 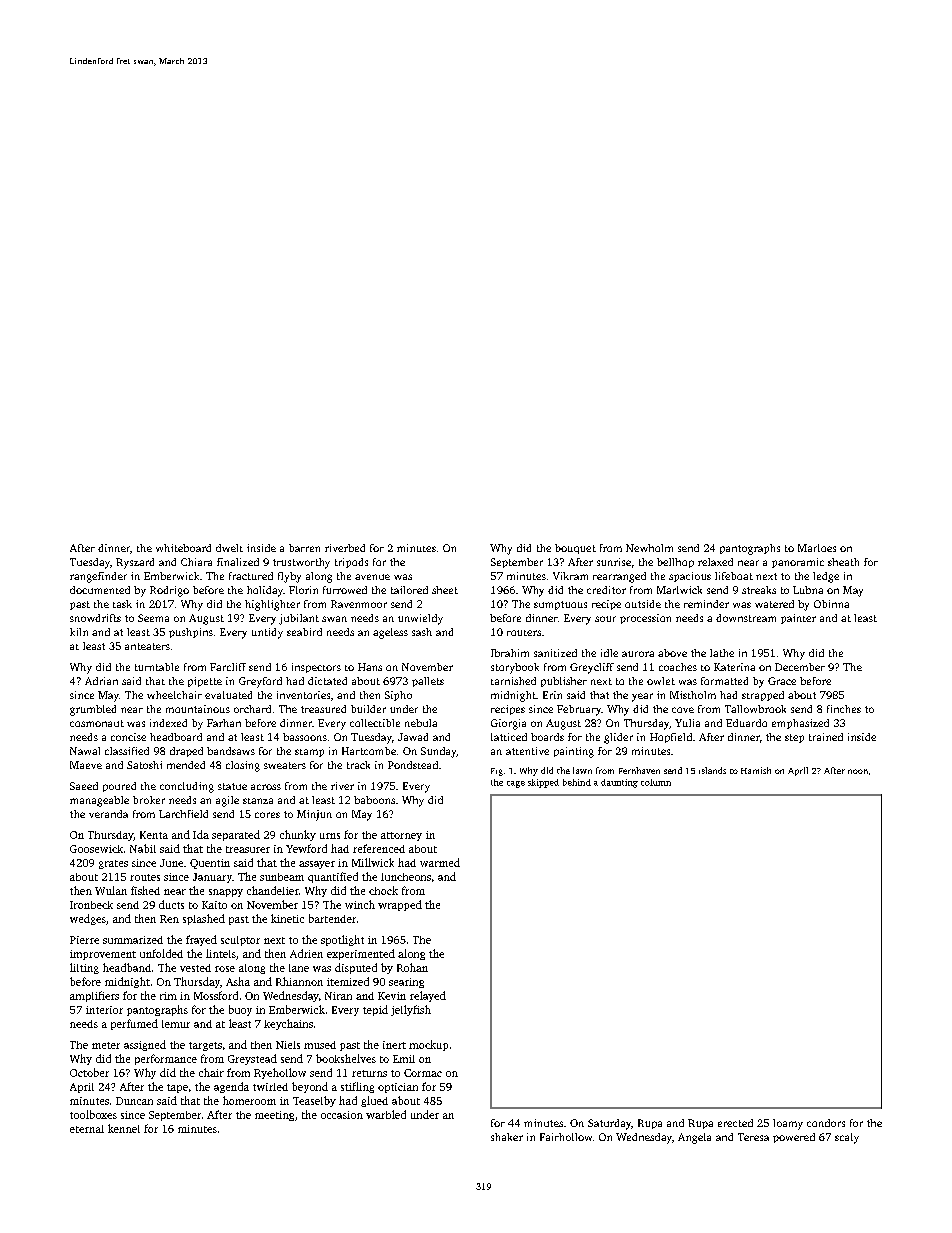 What do you see at coordinates (413, 765) in the image?
I see `Pondstead` at bounding box center [413, 765].
